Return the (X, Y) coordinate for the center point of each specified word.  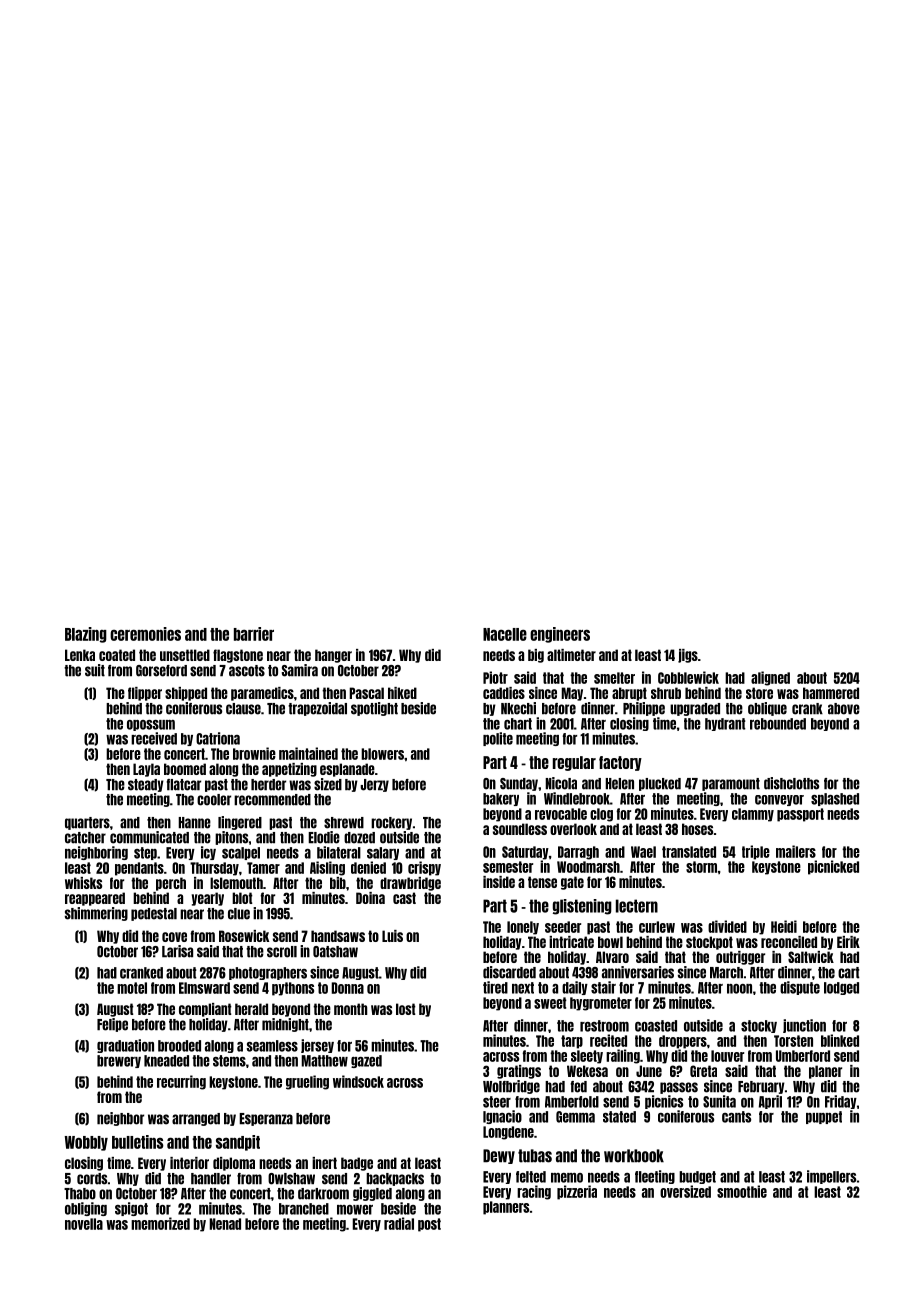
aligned (770, 678)
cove (174, 937)
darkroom (323, 1194)
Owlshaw (291, 1179)
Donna (347, 988)
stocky (759, 1026)
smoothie (742, 1191)
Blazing (86, 635)
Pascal (366, 693)
